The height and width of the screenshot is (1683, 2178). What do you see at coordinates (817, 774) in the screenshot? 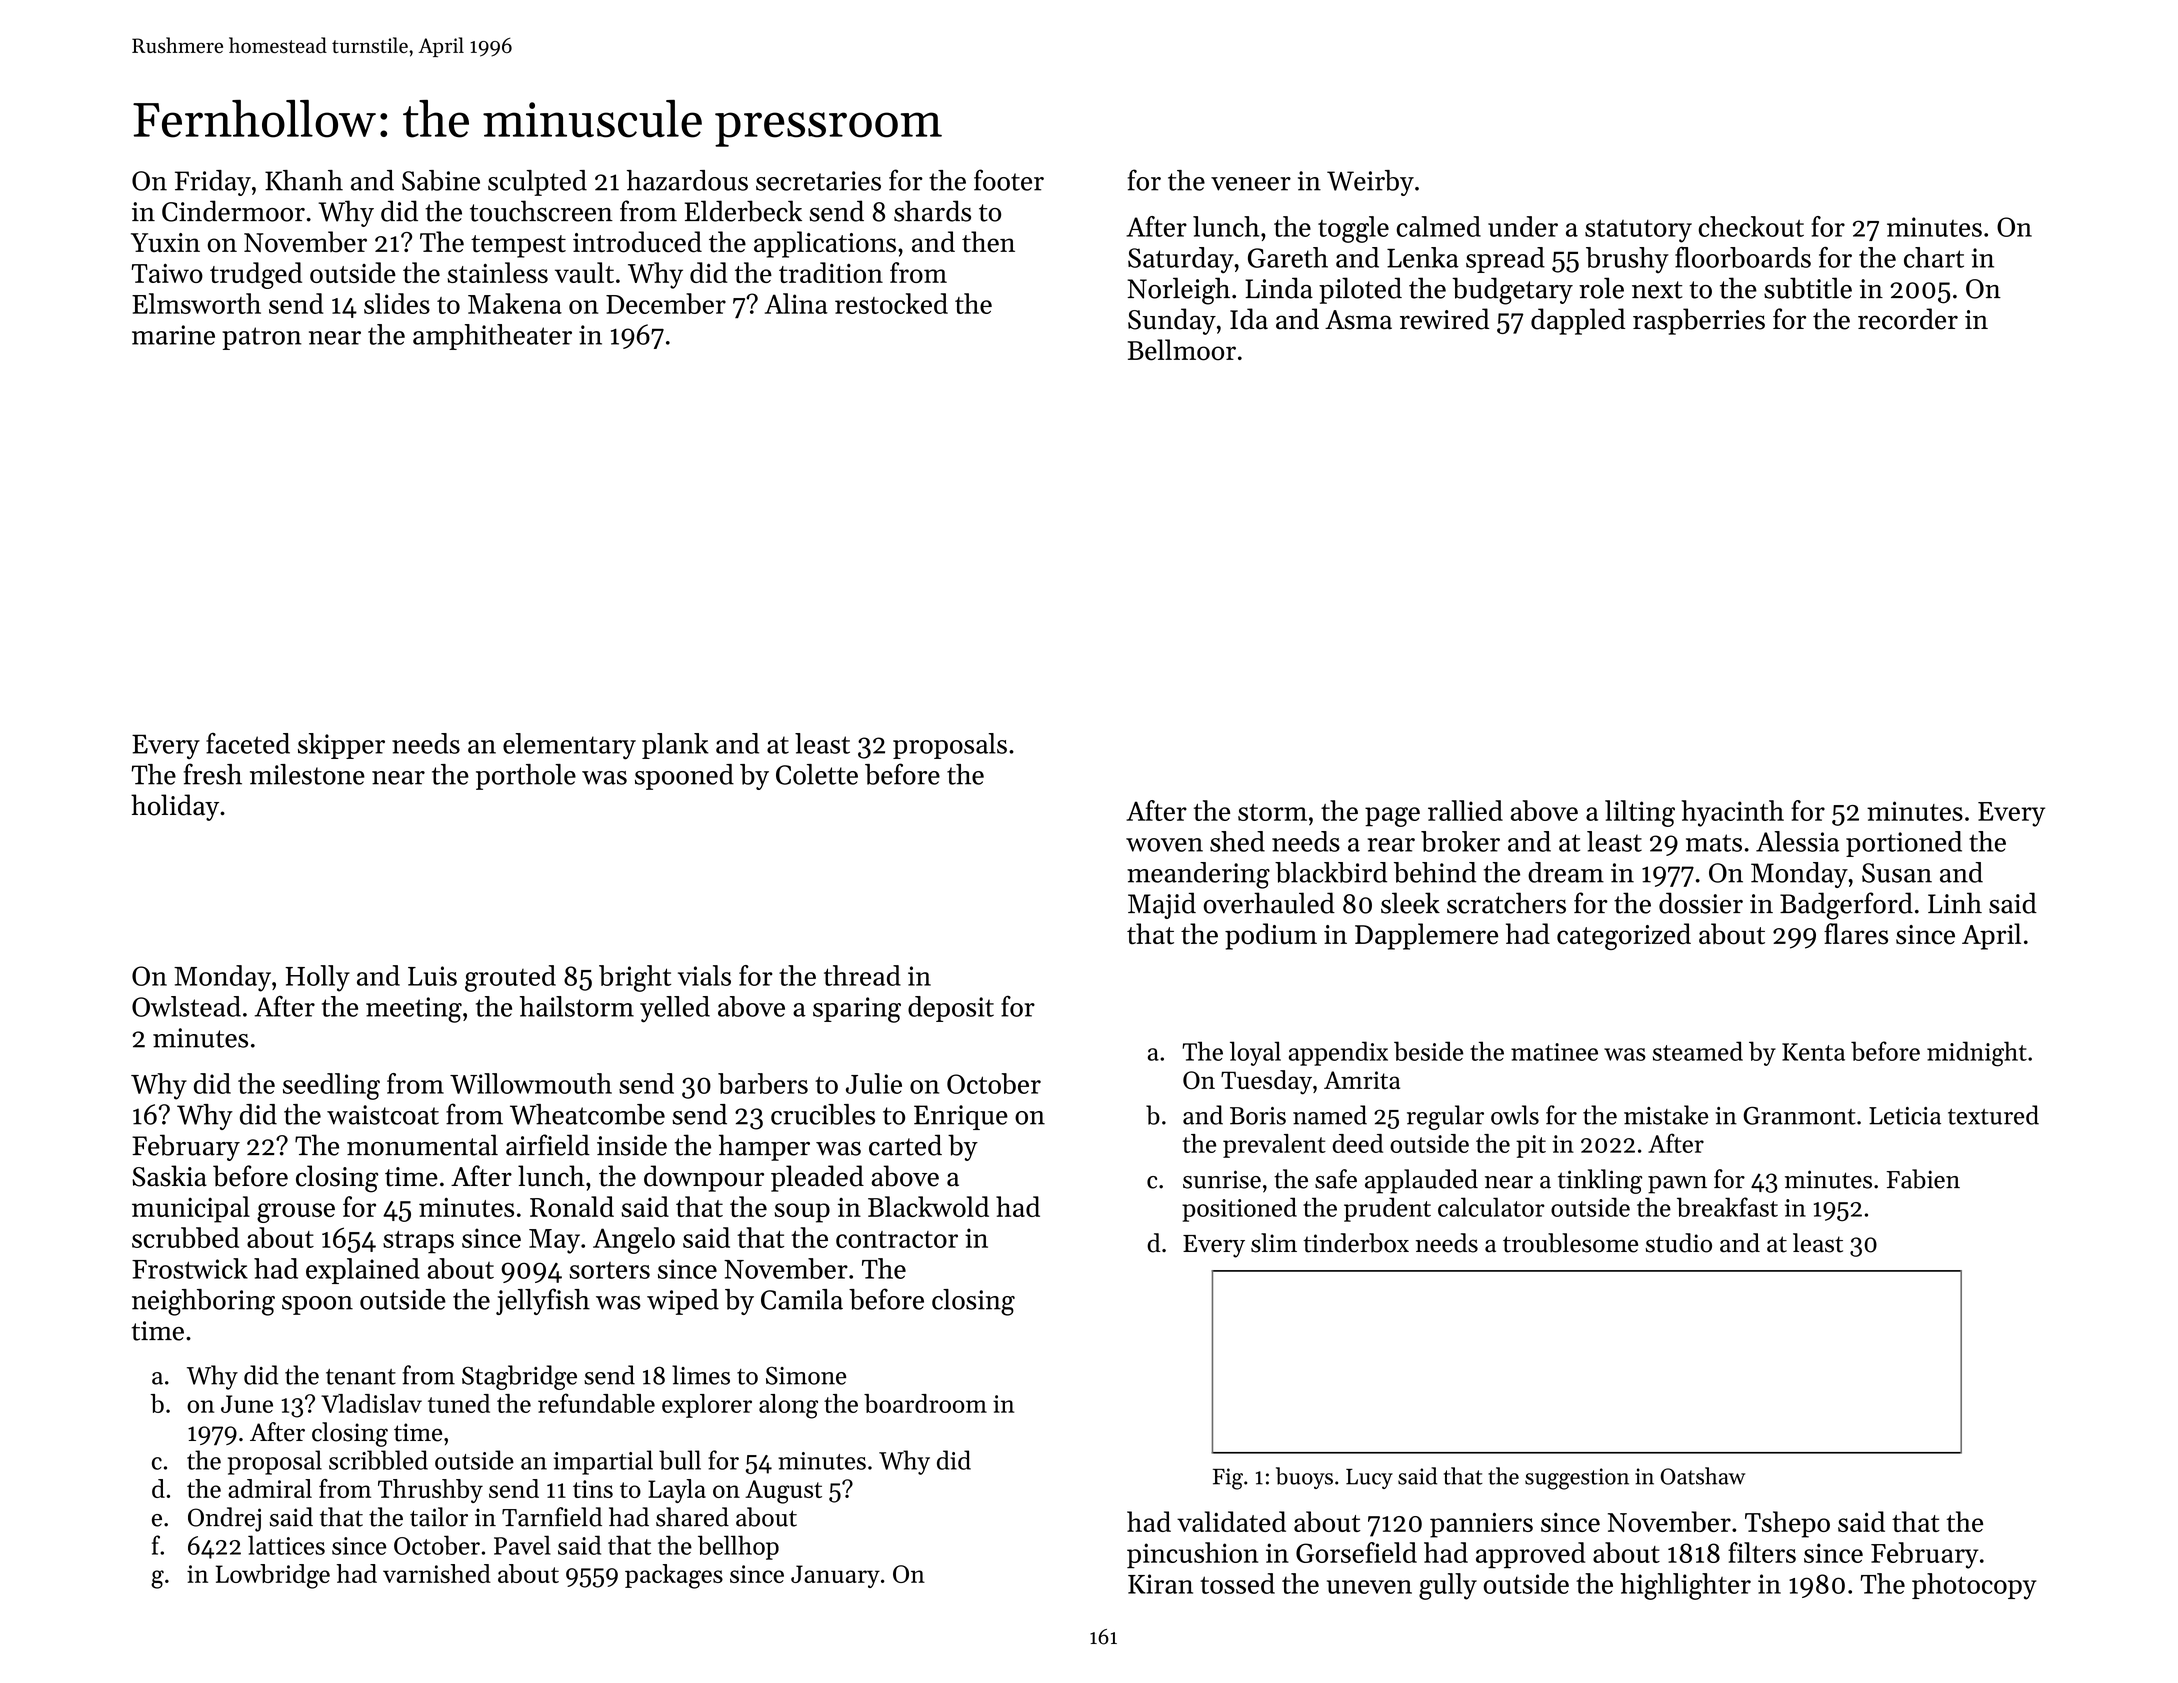
I see `Colette` at bounding box center [817, 774].
